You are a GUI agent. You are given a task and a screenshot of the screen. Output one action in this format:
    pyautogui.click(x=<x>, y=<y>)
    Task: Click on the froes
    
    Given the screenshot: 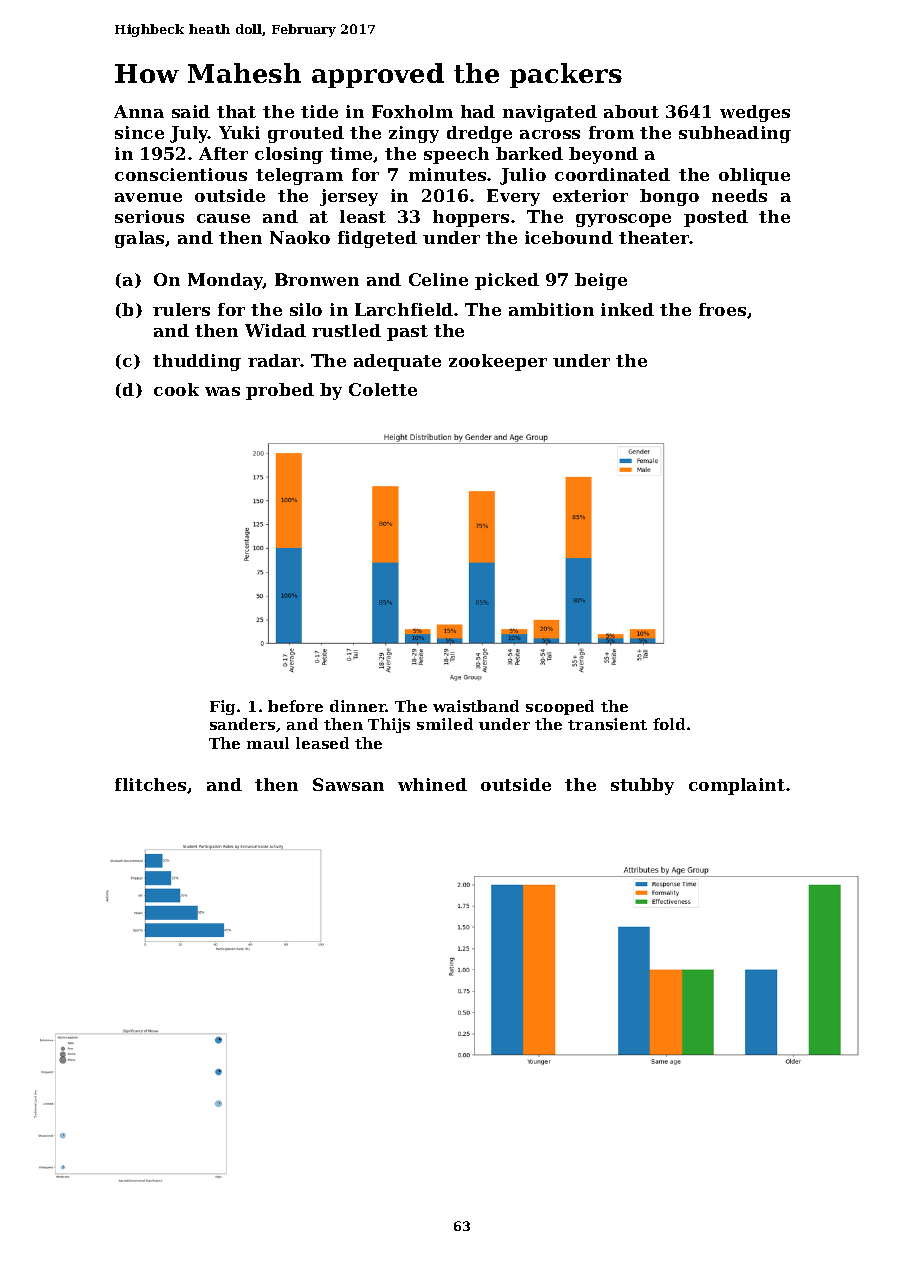 What is the action you would take?
    pyautogui.click(x=722, y=309)
